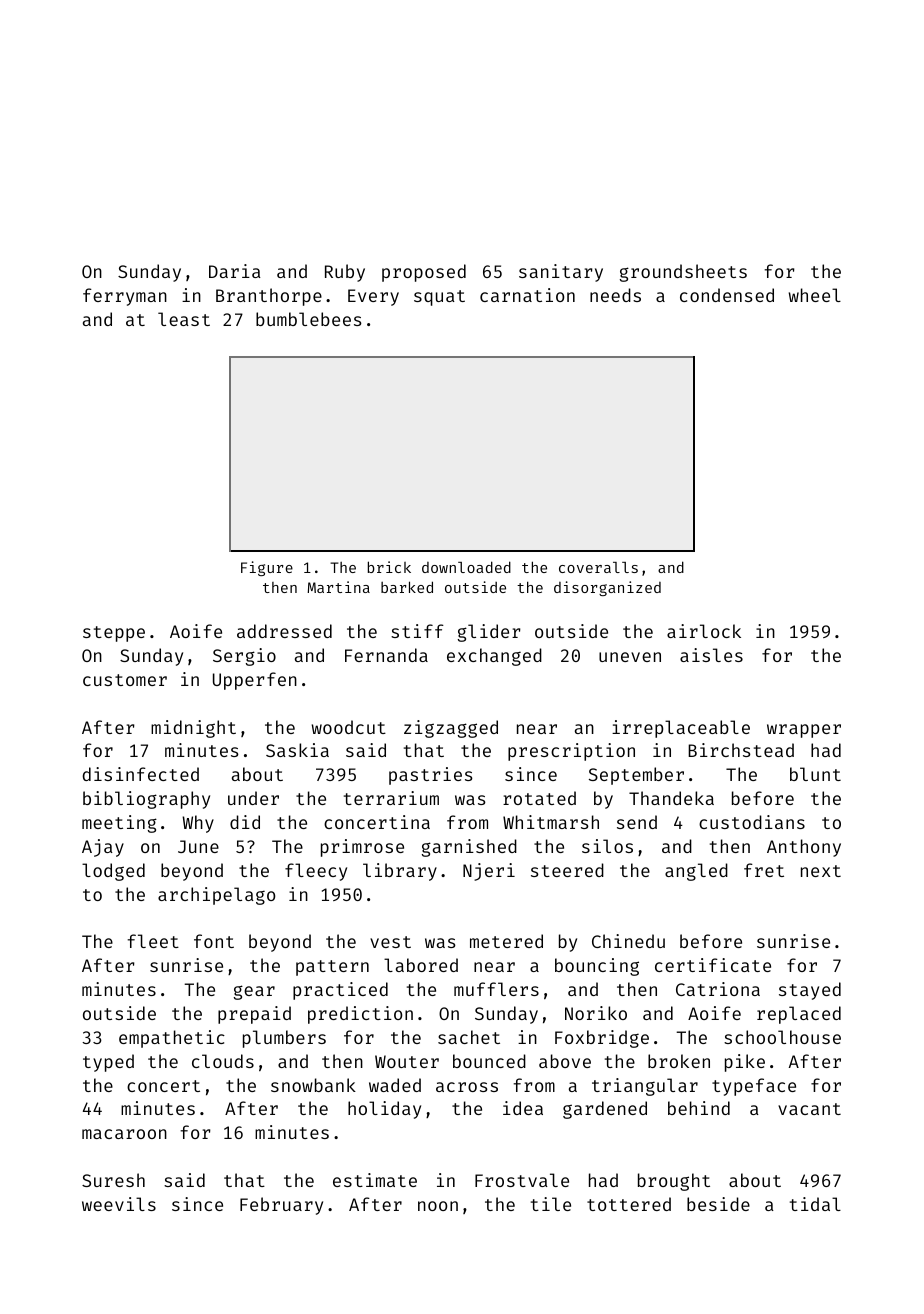 The image size is (924, 1314). Describe the element at coordinates (184, 319) in the document. I see `least` at that location.
